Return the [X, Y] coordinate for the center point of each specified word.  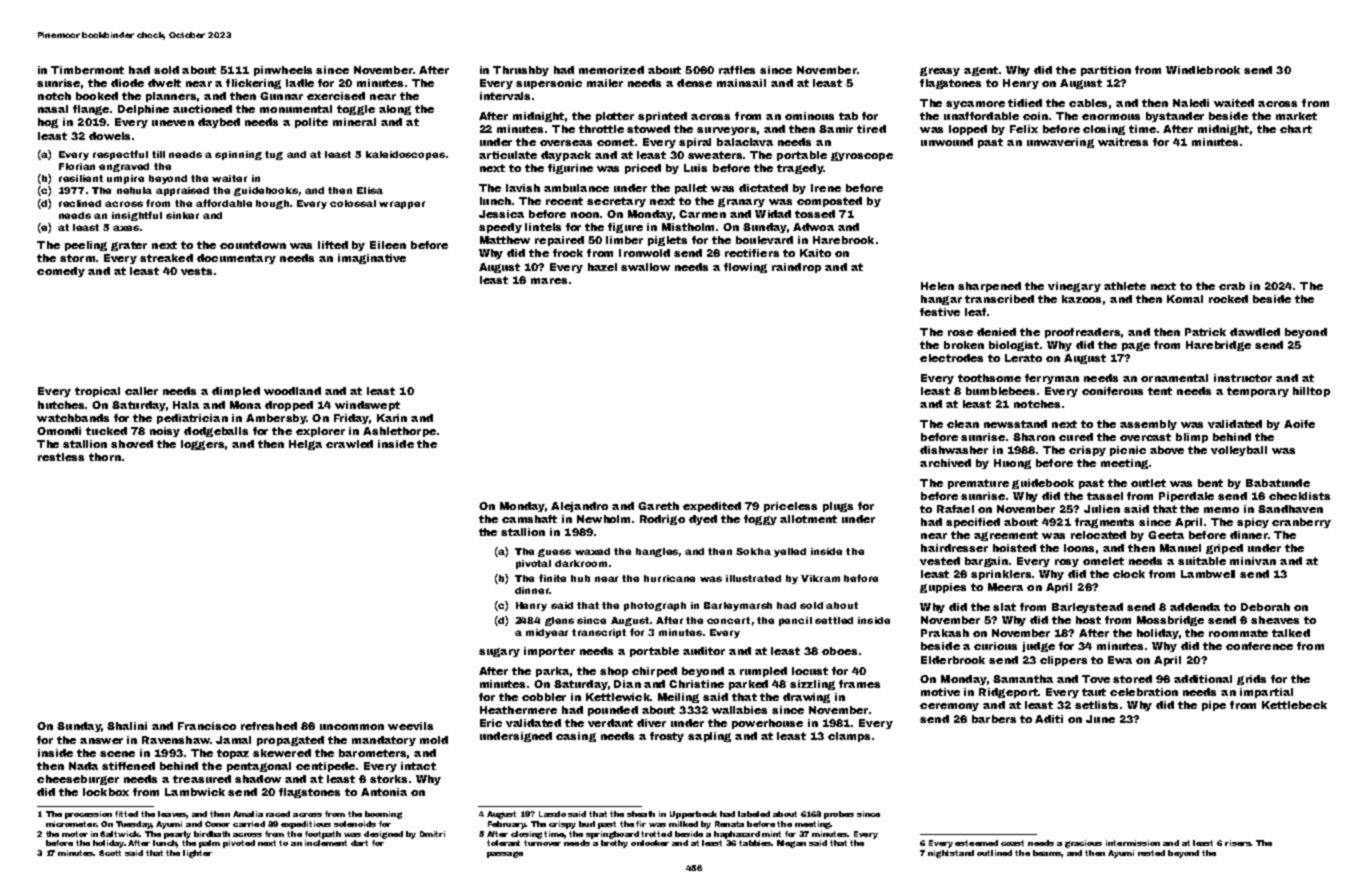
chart [1296, 129]
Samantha [1023, 679]
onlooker [650, 843]
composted [829, 202]
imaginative [372, 259]
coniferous [1112, 391]
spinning [238, 155]
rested [1151, 853]
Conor [217, 824]
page [1136, 346]
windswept [367, 406]
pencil [795, 621]
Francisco [207, 726]
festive [940, 312]
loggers [202, 445]
